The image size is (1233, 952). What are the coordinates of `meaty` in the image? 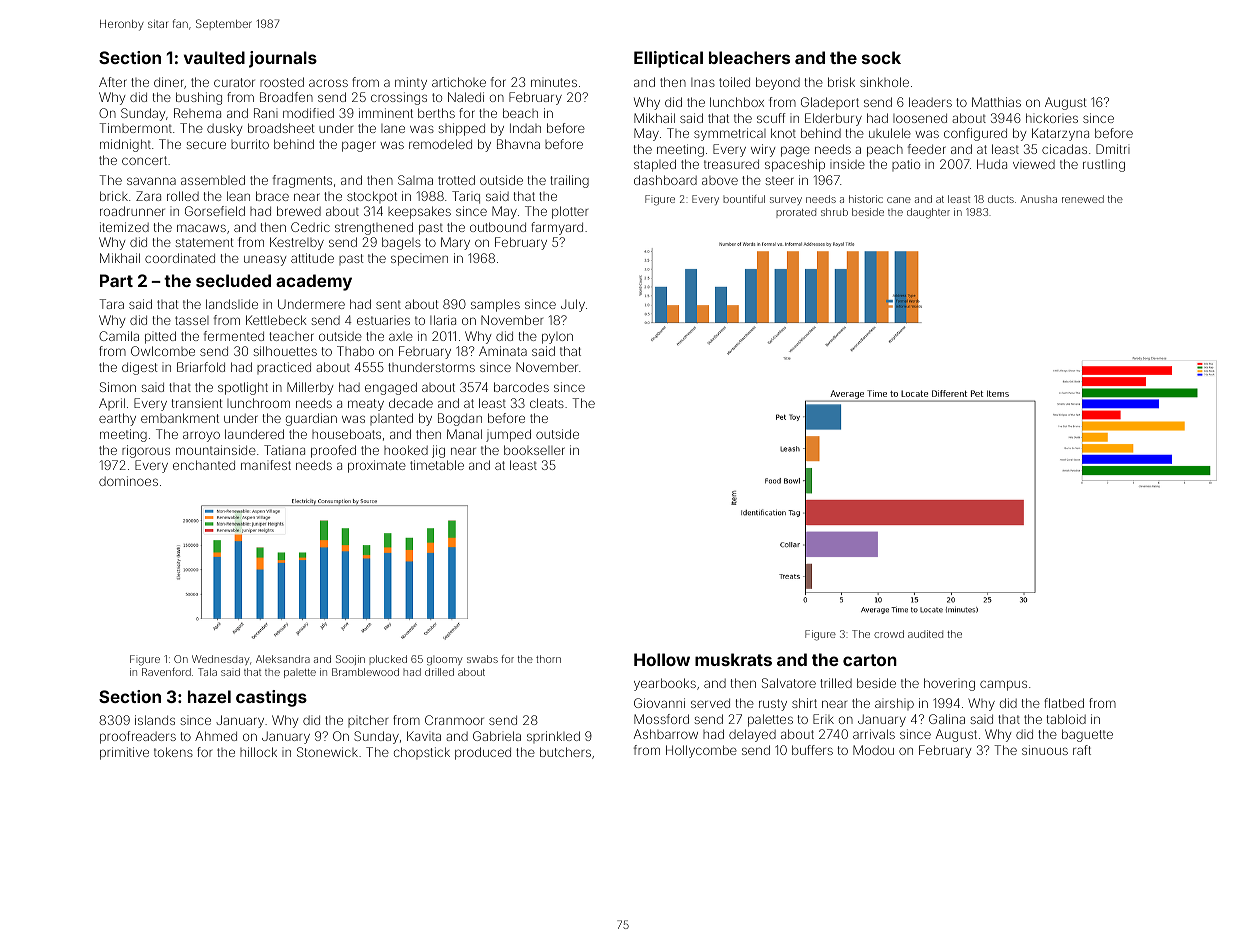 It's located at (366, 405).
